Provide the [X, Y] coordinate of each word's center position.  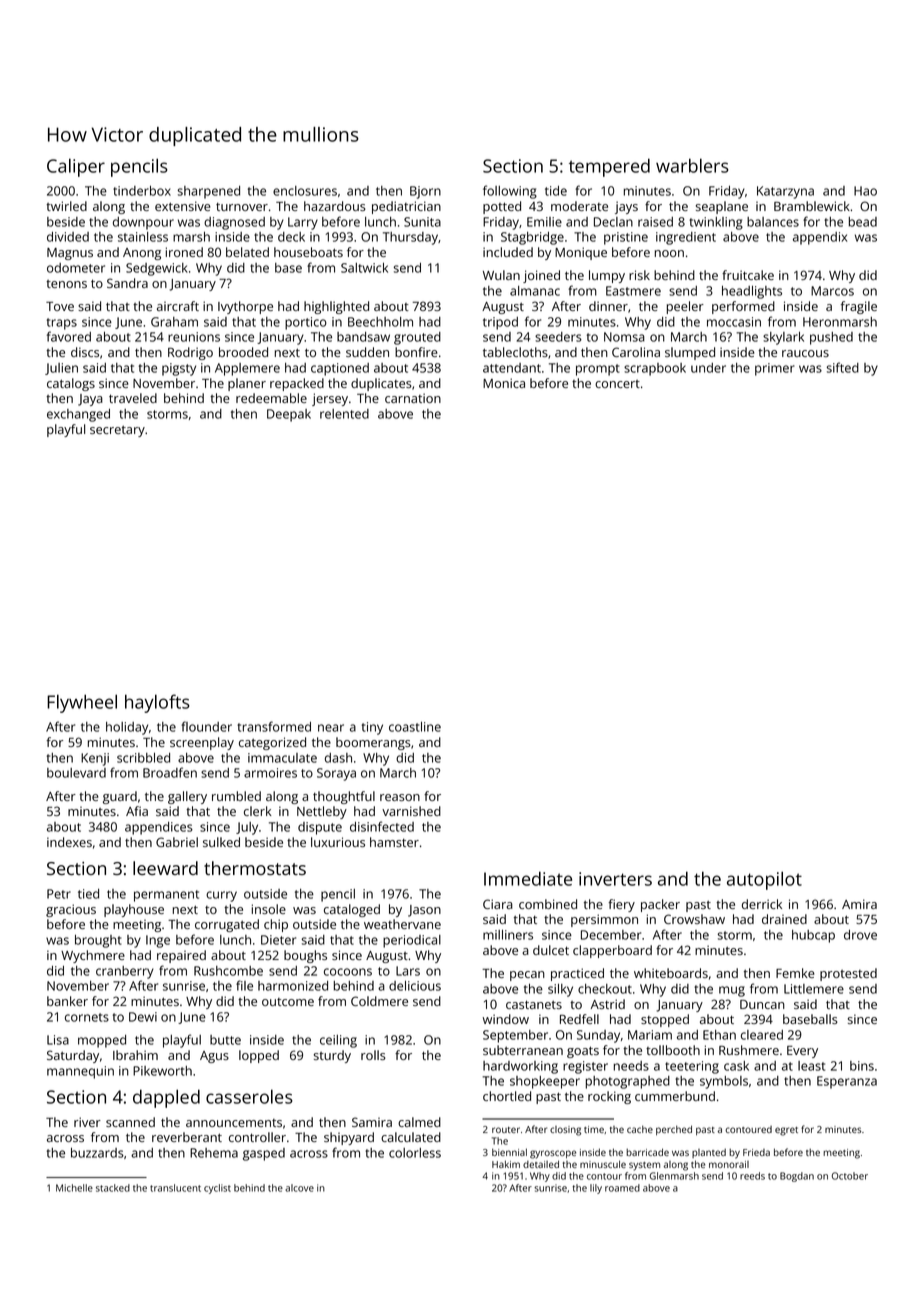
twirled [66, 206]
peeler [685, 307]
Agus [214, 1057]
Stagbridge [532, 238]
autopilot [764, 880]
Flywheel [82, 703]
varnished [411, 811]
